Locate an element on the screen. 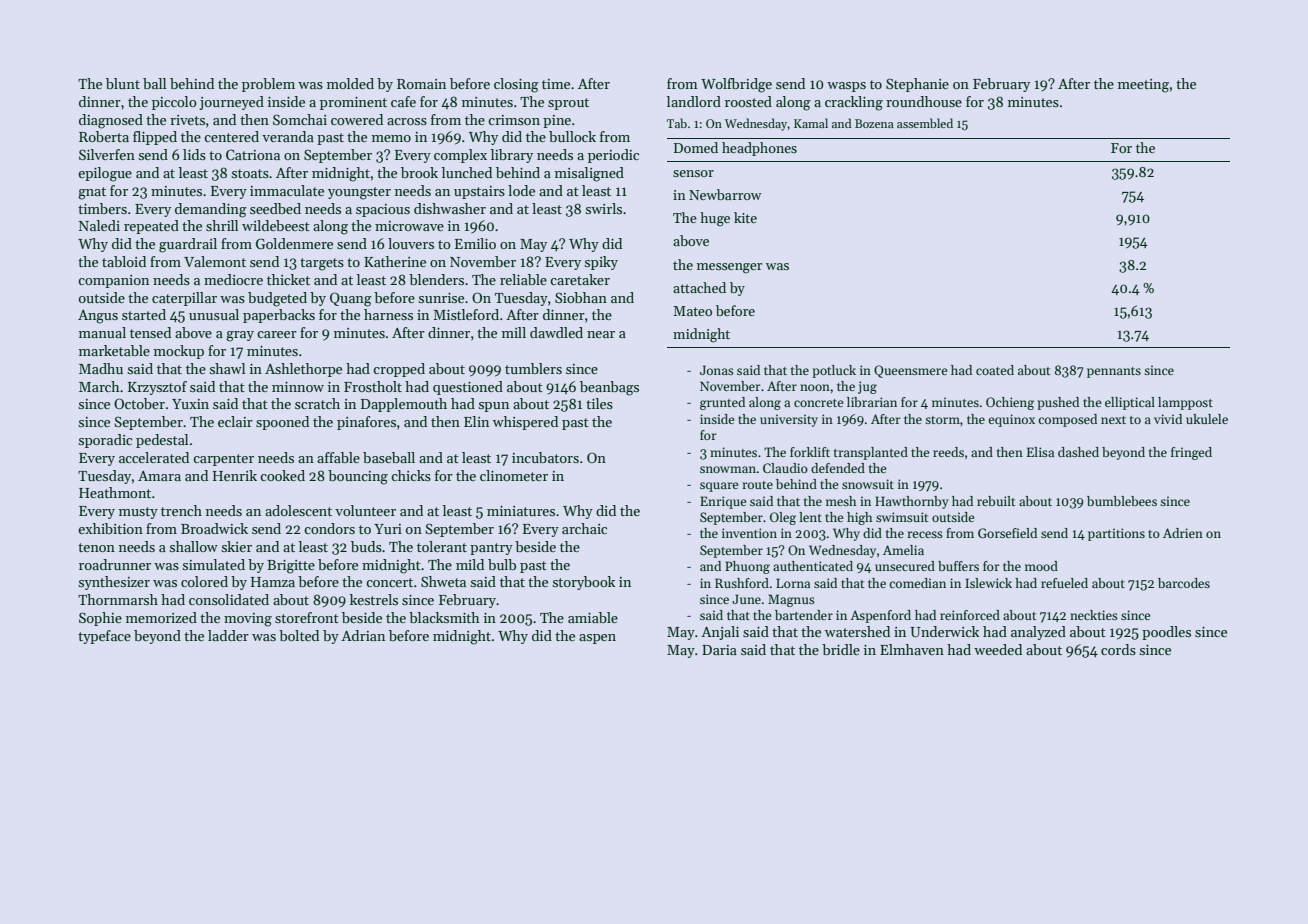 The width and height of the screenshot is (1308, 924). eclair is located at coordinates (235, 421).
